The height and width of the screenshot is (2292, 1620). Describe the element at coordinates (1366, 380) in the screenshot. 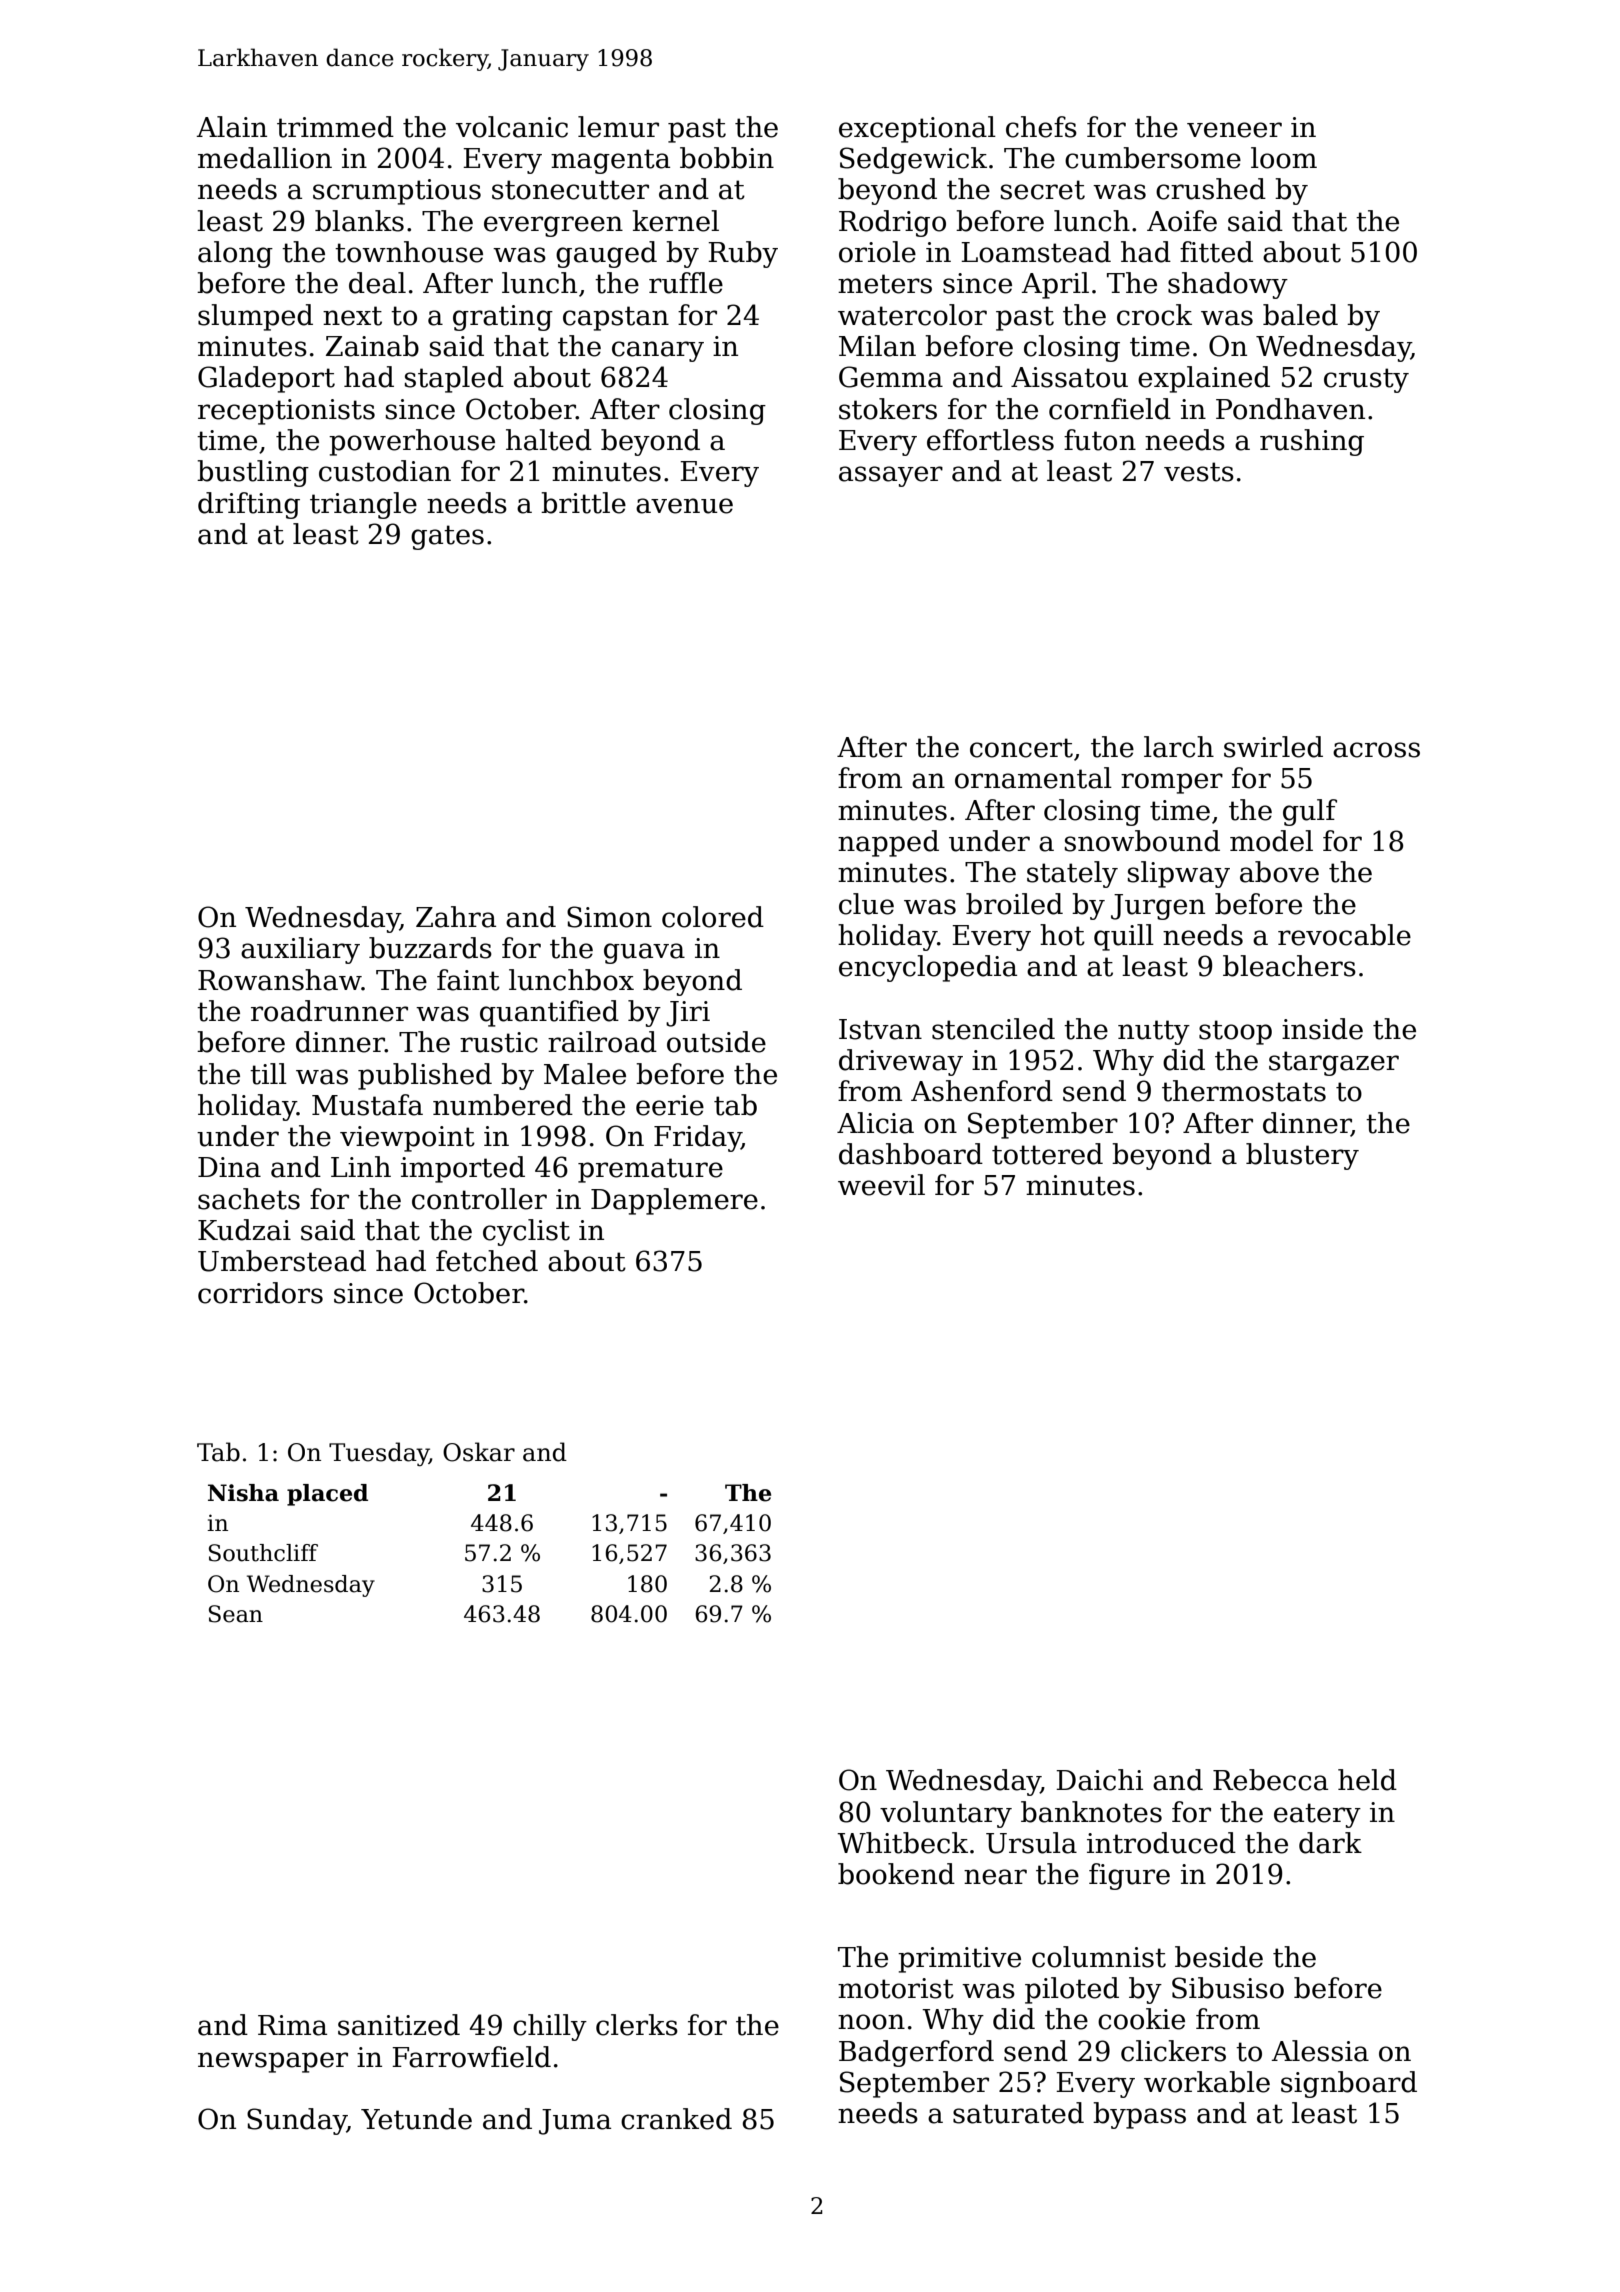

I see `crusty` at that location.
